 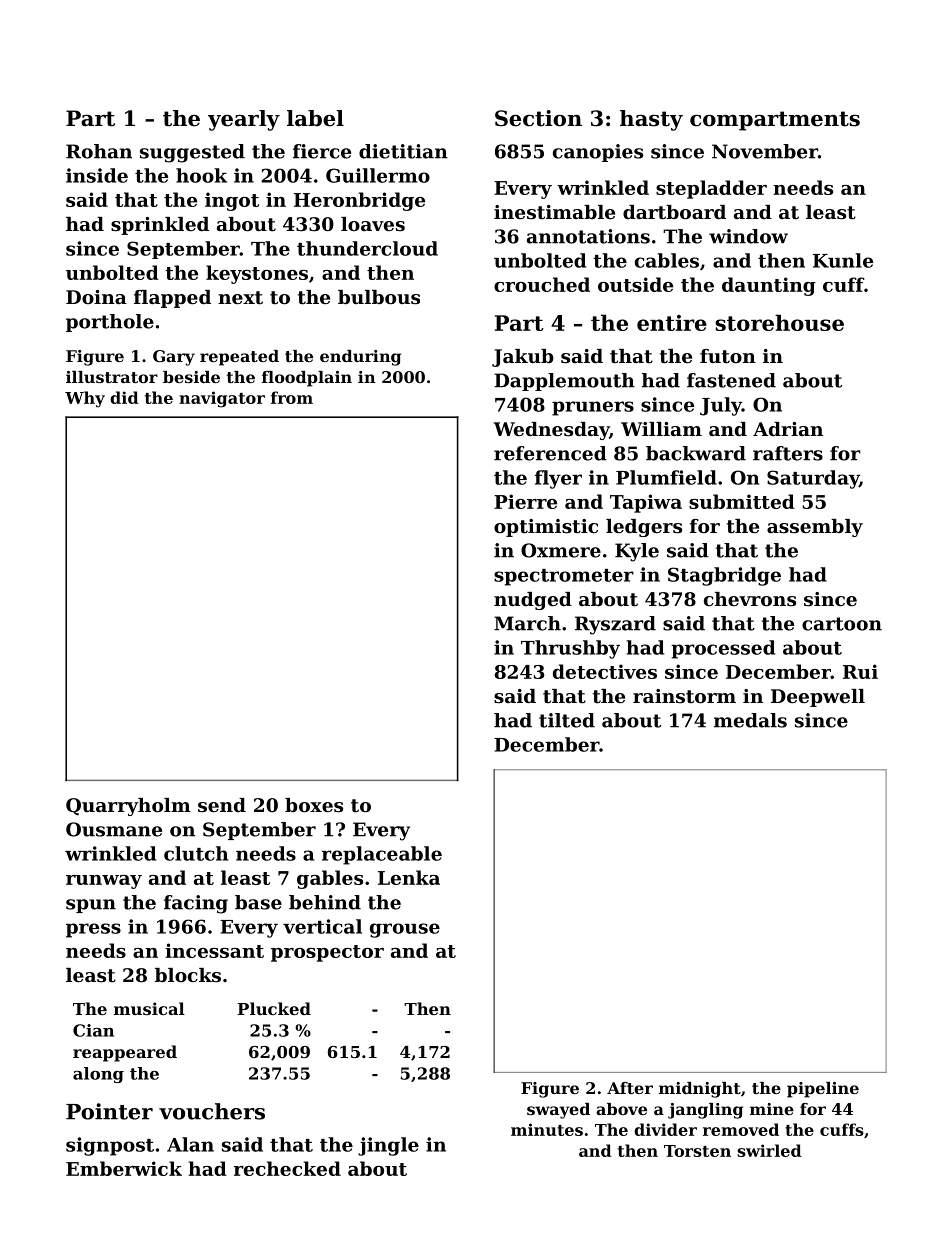 What do you see at coordinates (128, 807) in the document?
I see `Quarryholm` at bounding box center [128, 807].
